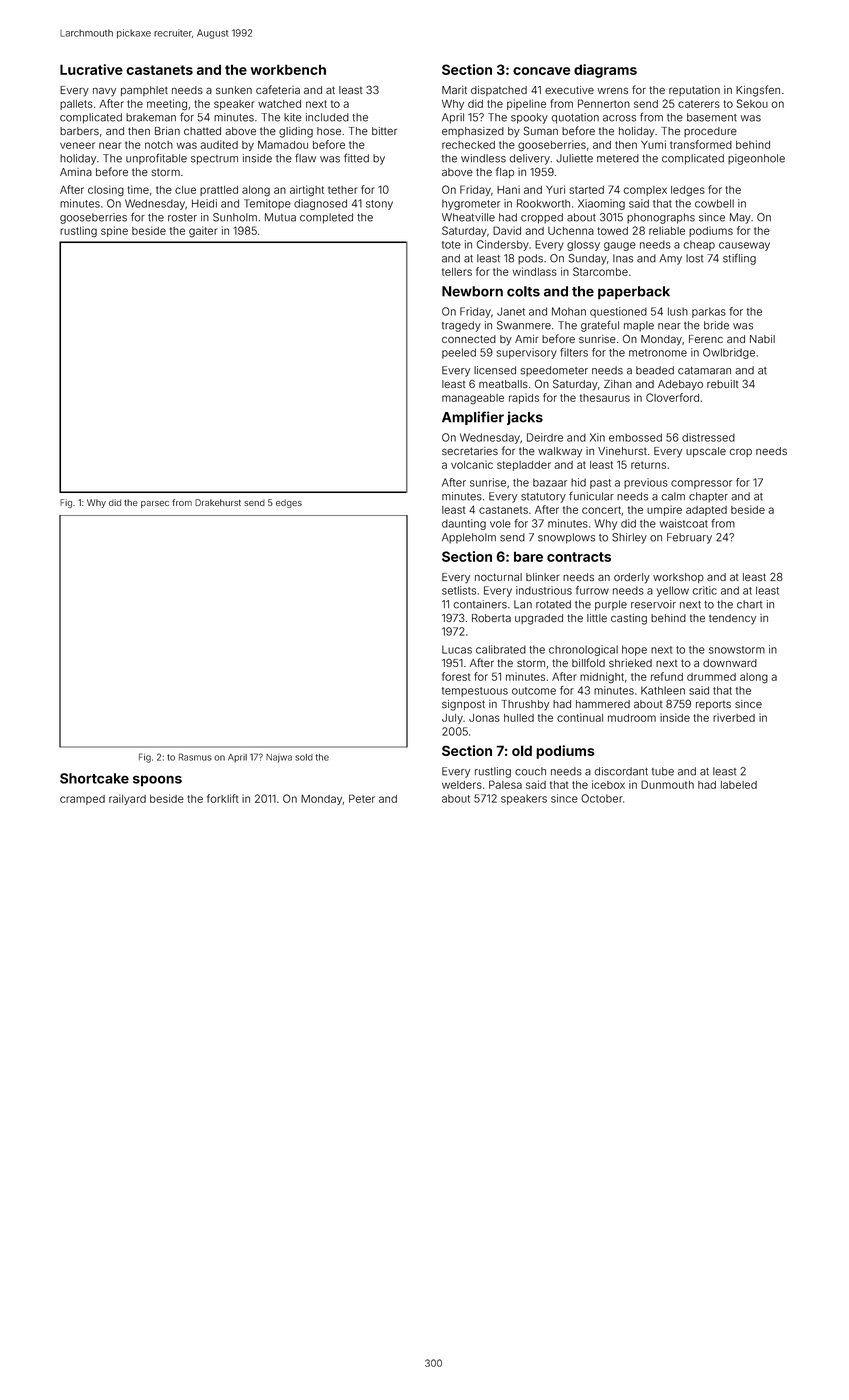 The image size is (849, 1400). Describe the element at coordinates (195, 757) in the image. I see `Rasmus` at that location.
